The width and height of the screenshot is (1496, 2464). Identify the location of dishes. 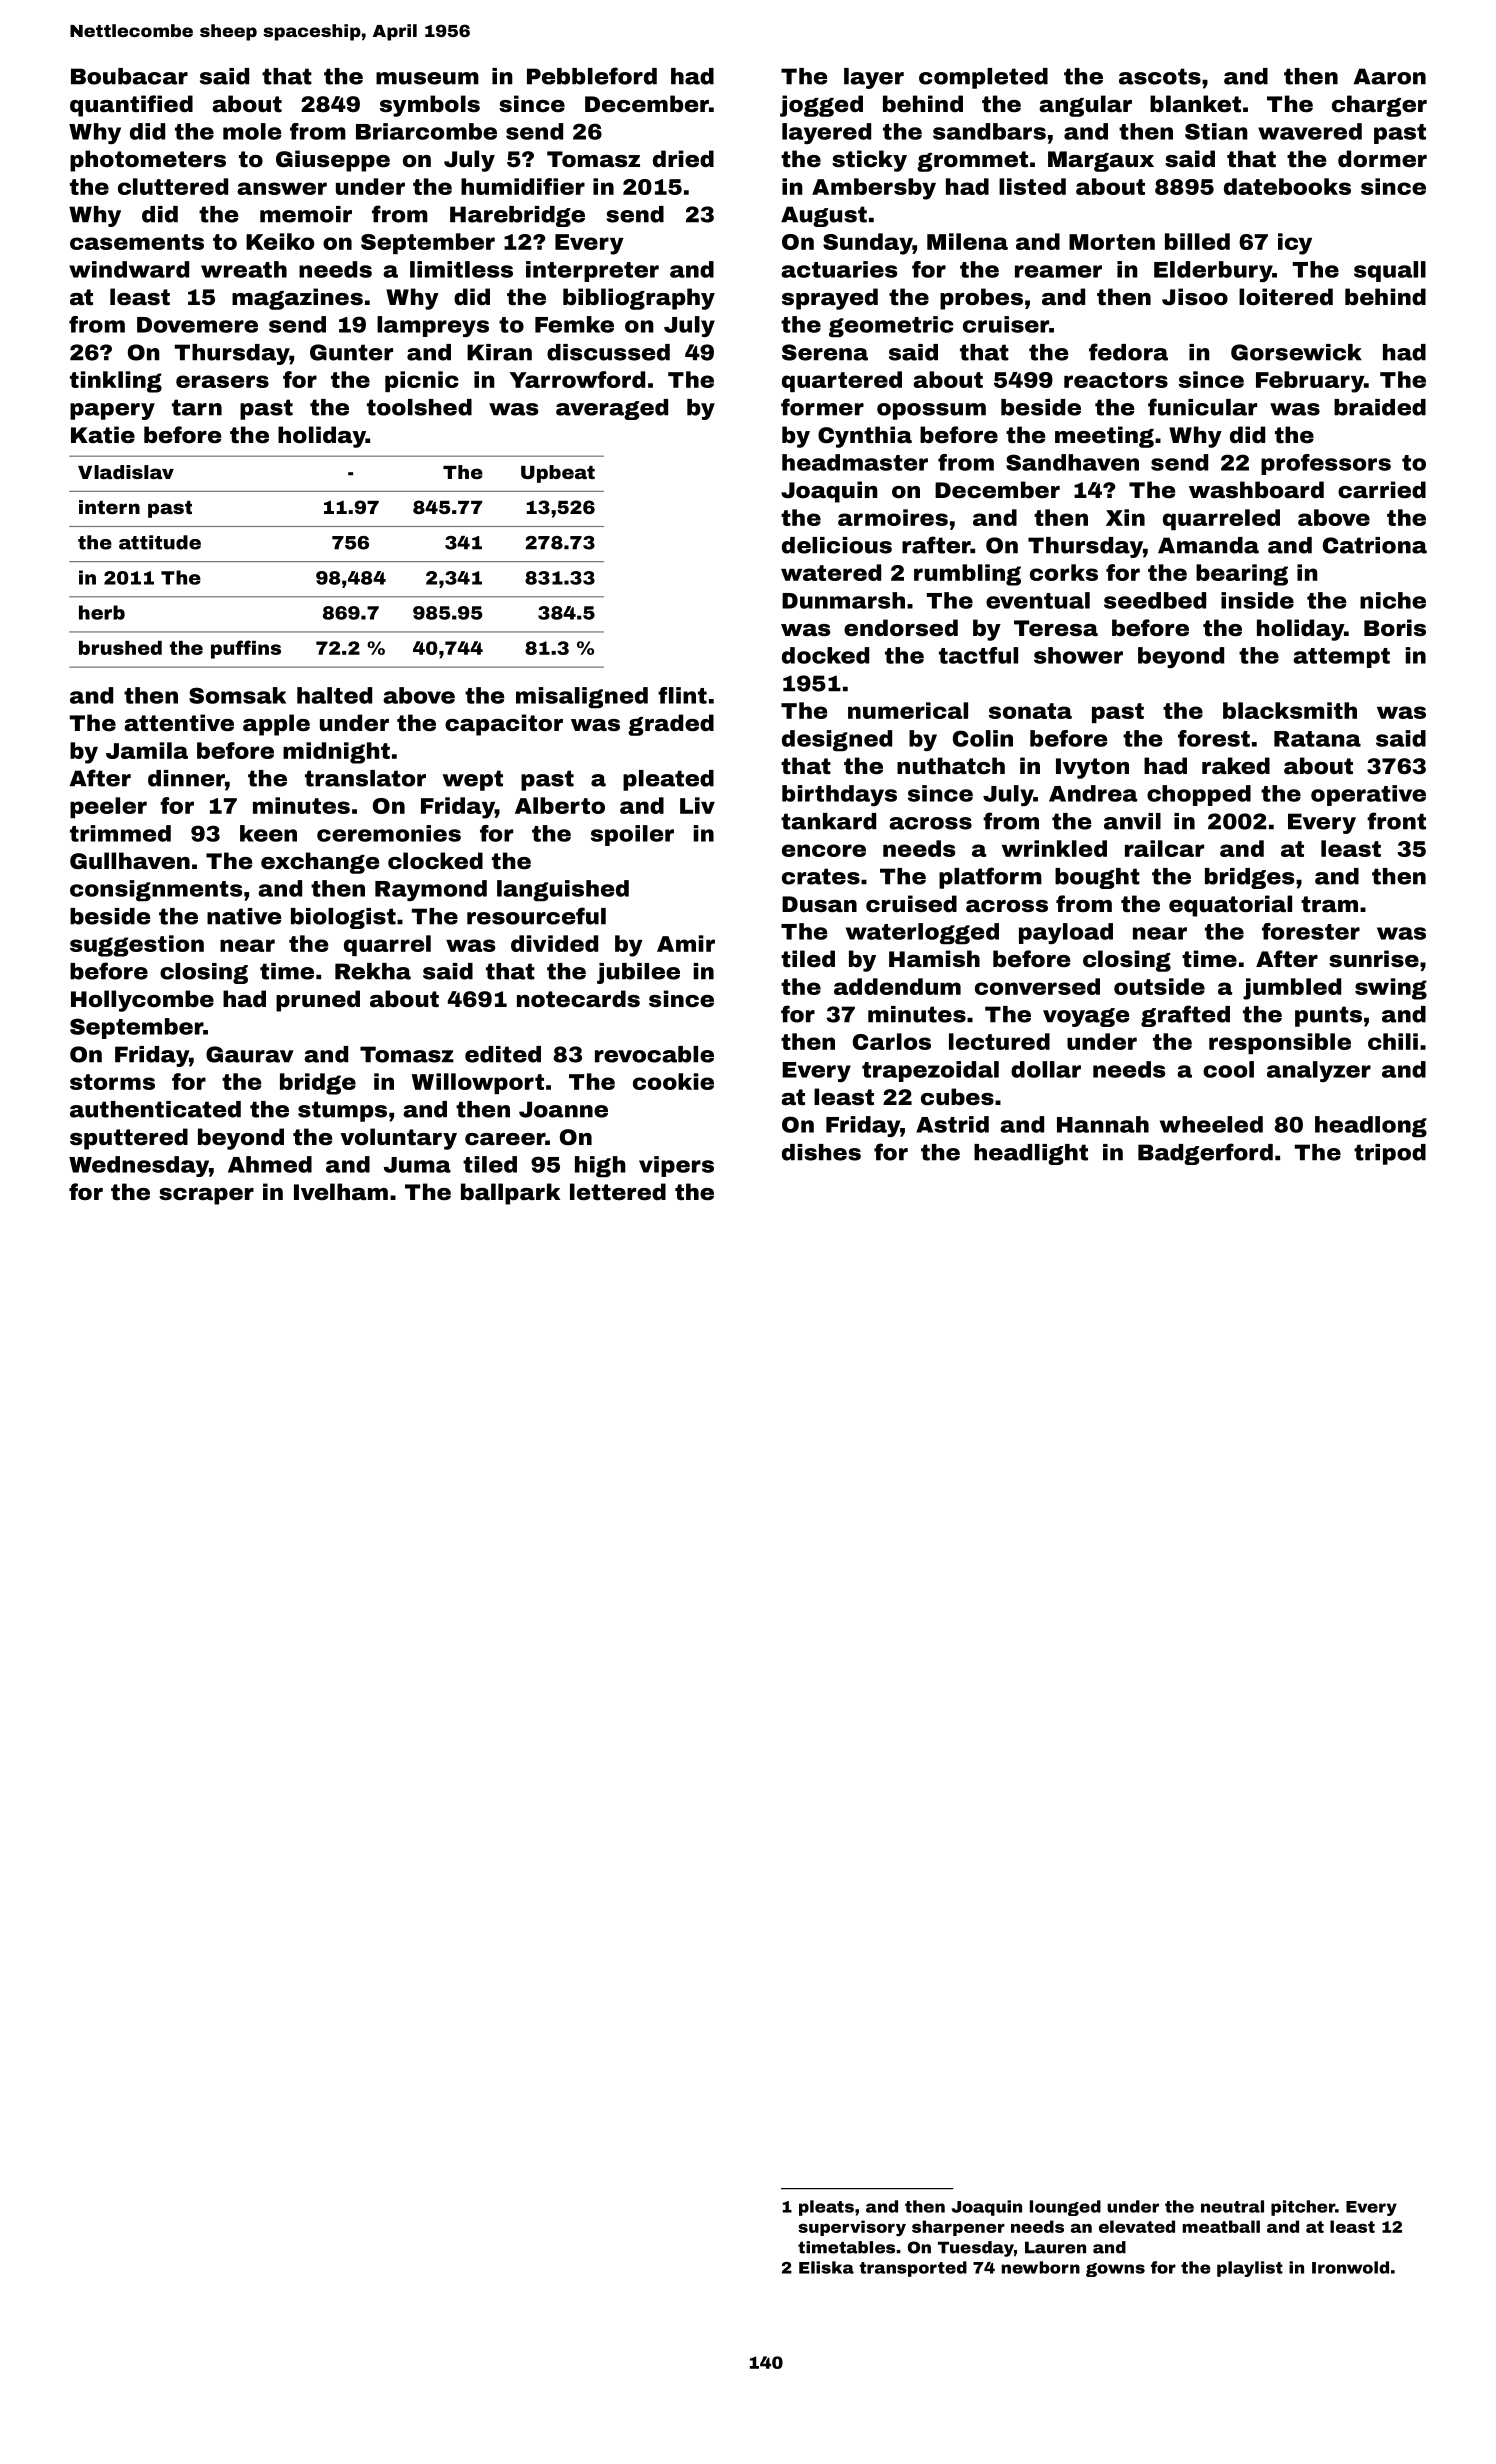
(821, 1152).
